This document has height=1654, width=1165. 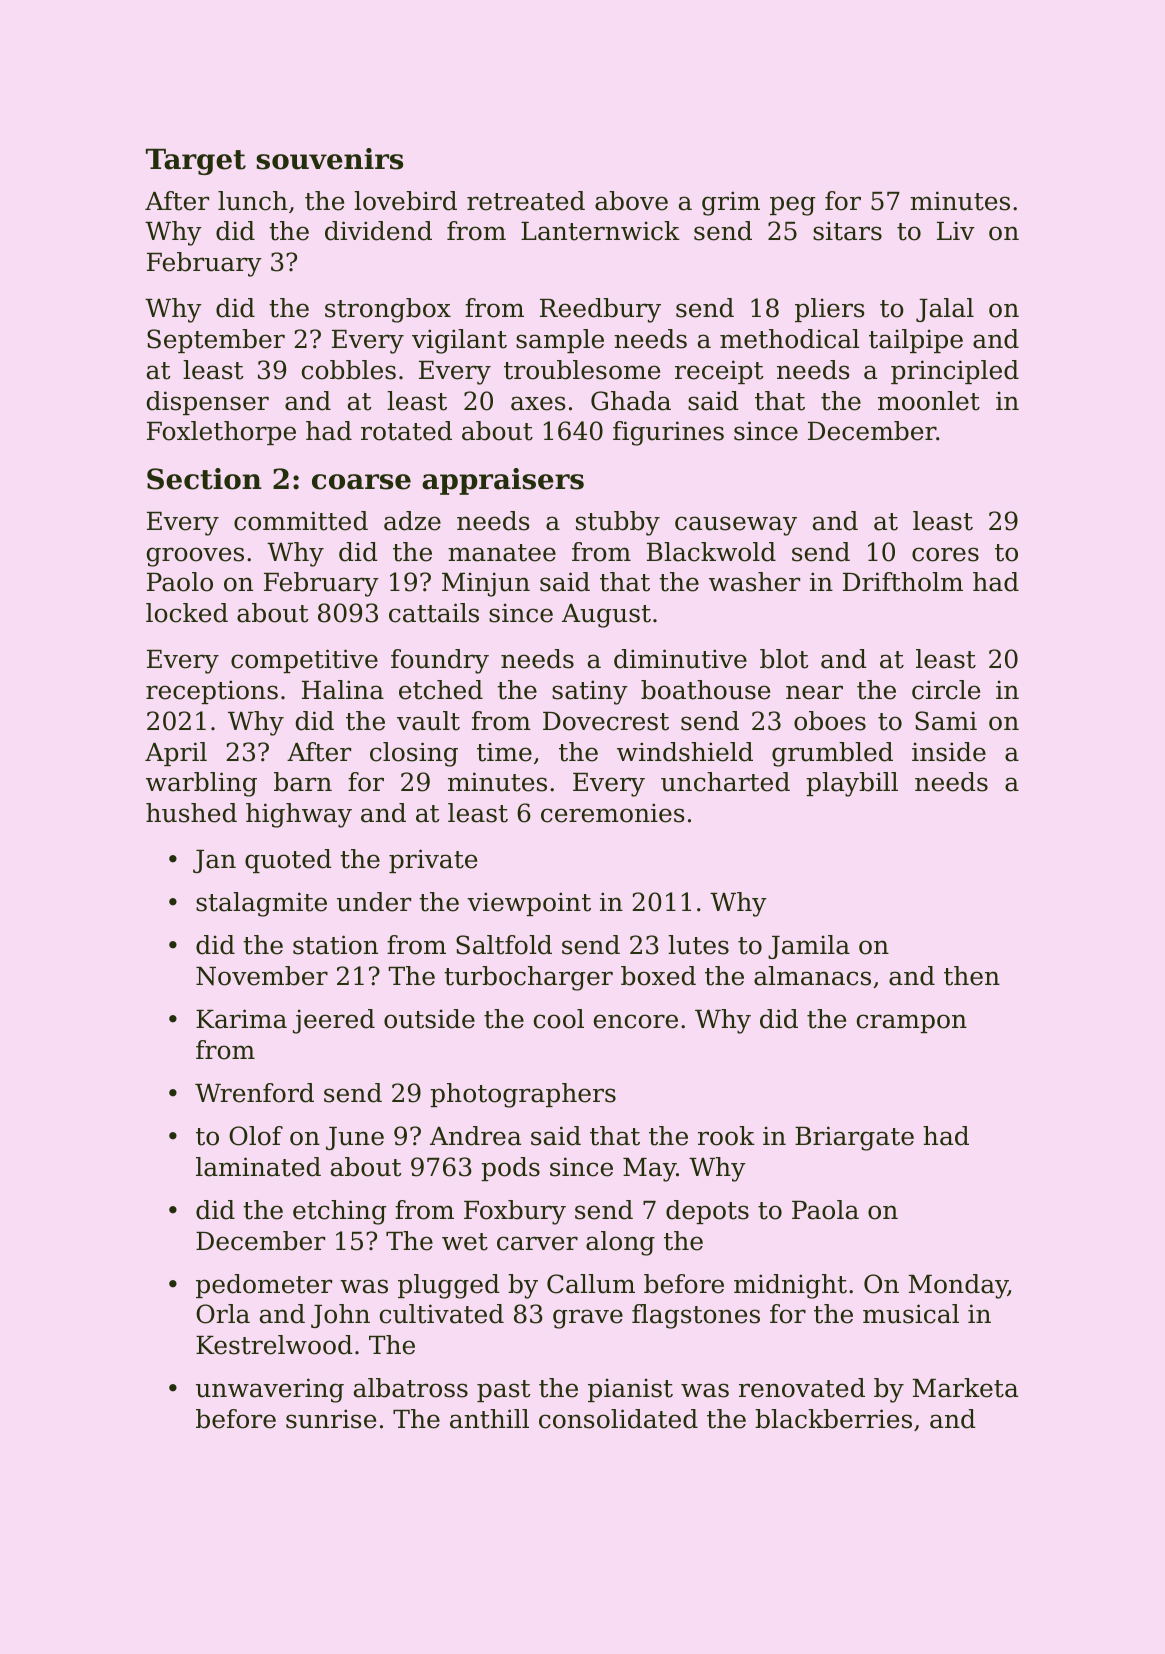 I want to click on Marketa, so click(x=965, y=1388).
